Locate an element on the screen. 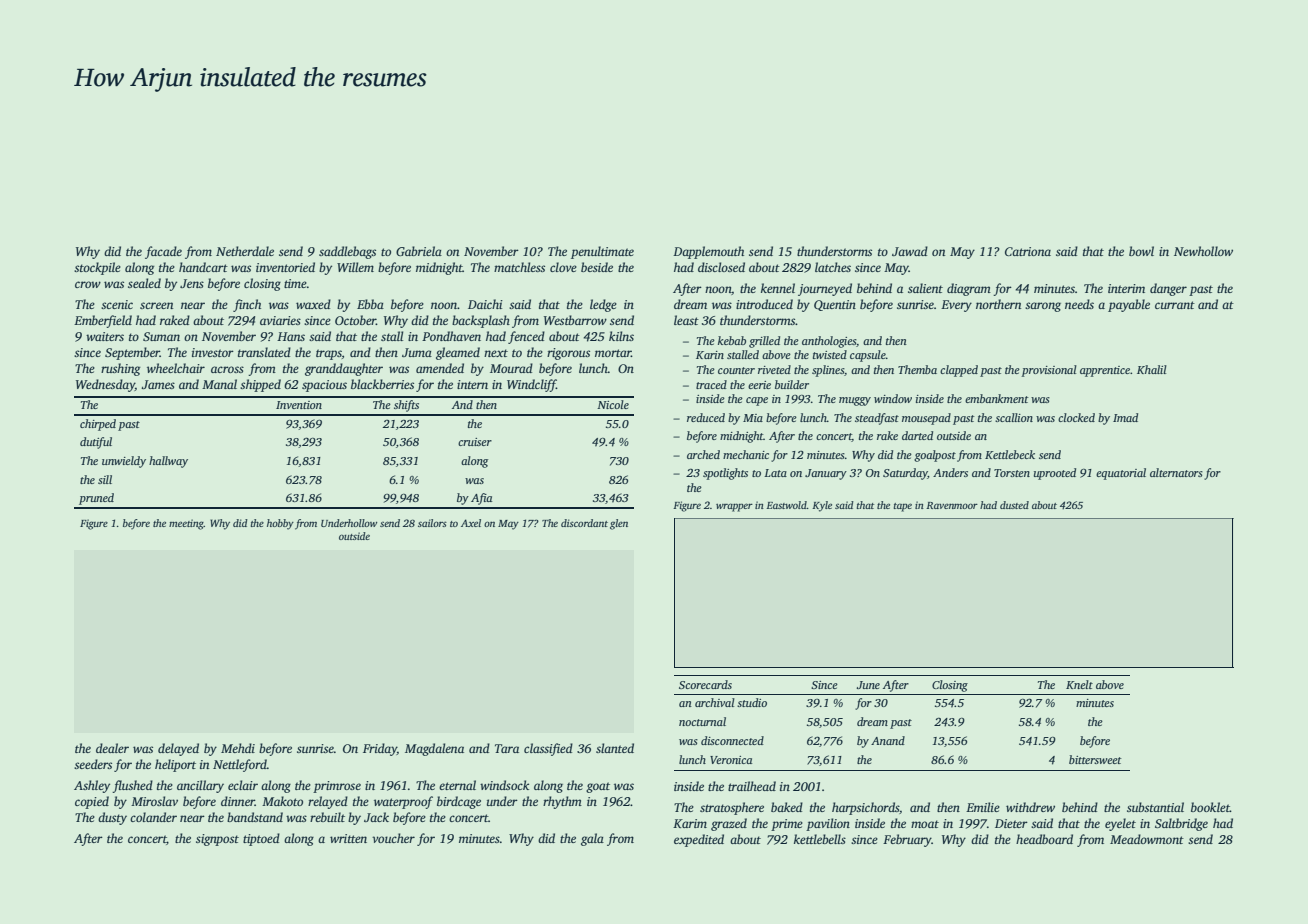 The height and width of the screenshot is (924, 1308). arched is located at coordinates (703, 454).
